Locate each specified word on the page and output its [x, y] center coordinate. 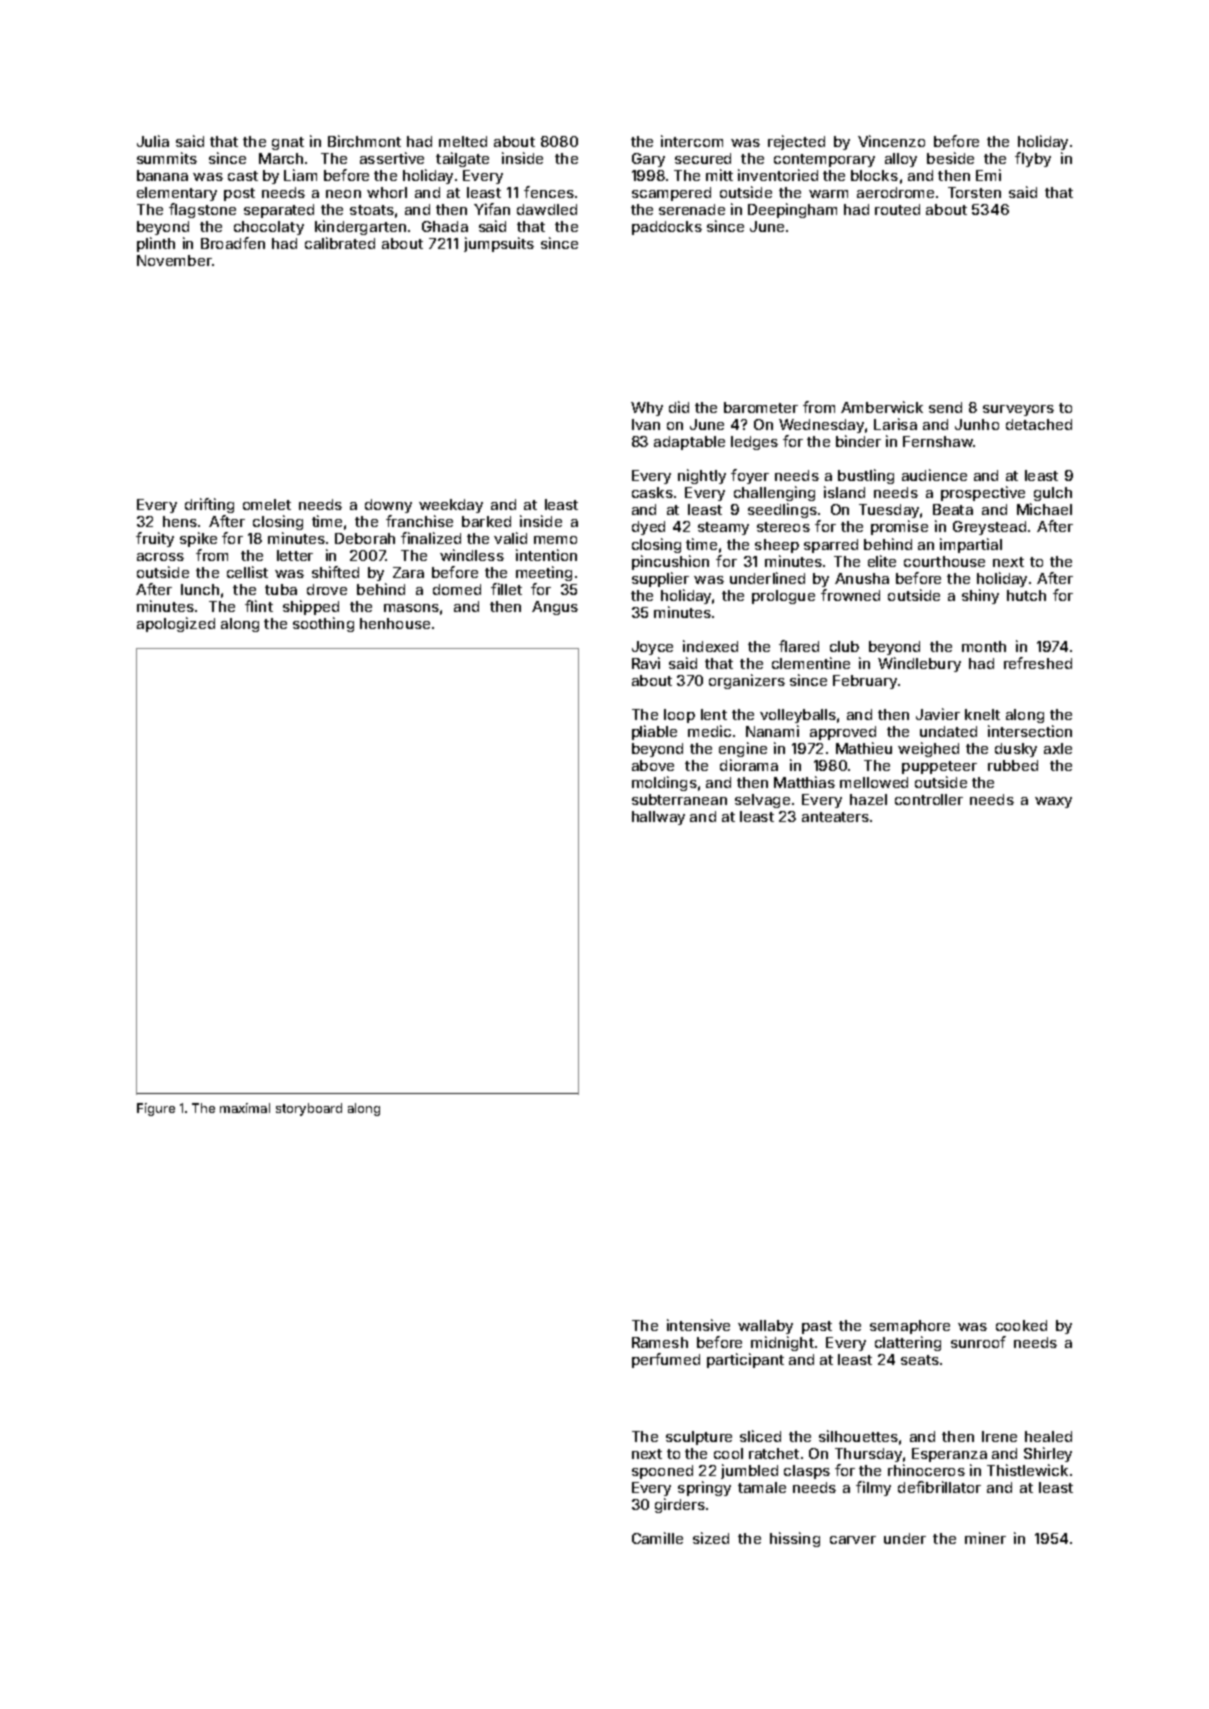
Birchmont [364, 141]
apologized [176, 624]
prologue [783, 597]
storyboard [309, 1109]
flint [259, 606]
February [865, 682]
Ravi [646, 663]
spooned [662, 1472]
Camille [657, 1538]
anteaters [835, 817]
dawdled [547, 209]
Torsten [974, 192]
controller [929, 799]
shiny [980, 596]
